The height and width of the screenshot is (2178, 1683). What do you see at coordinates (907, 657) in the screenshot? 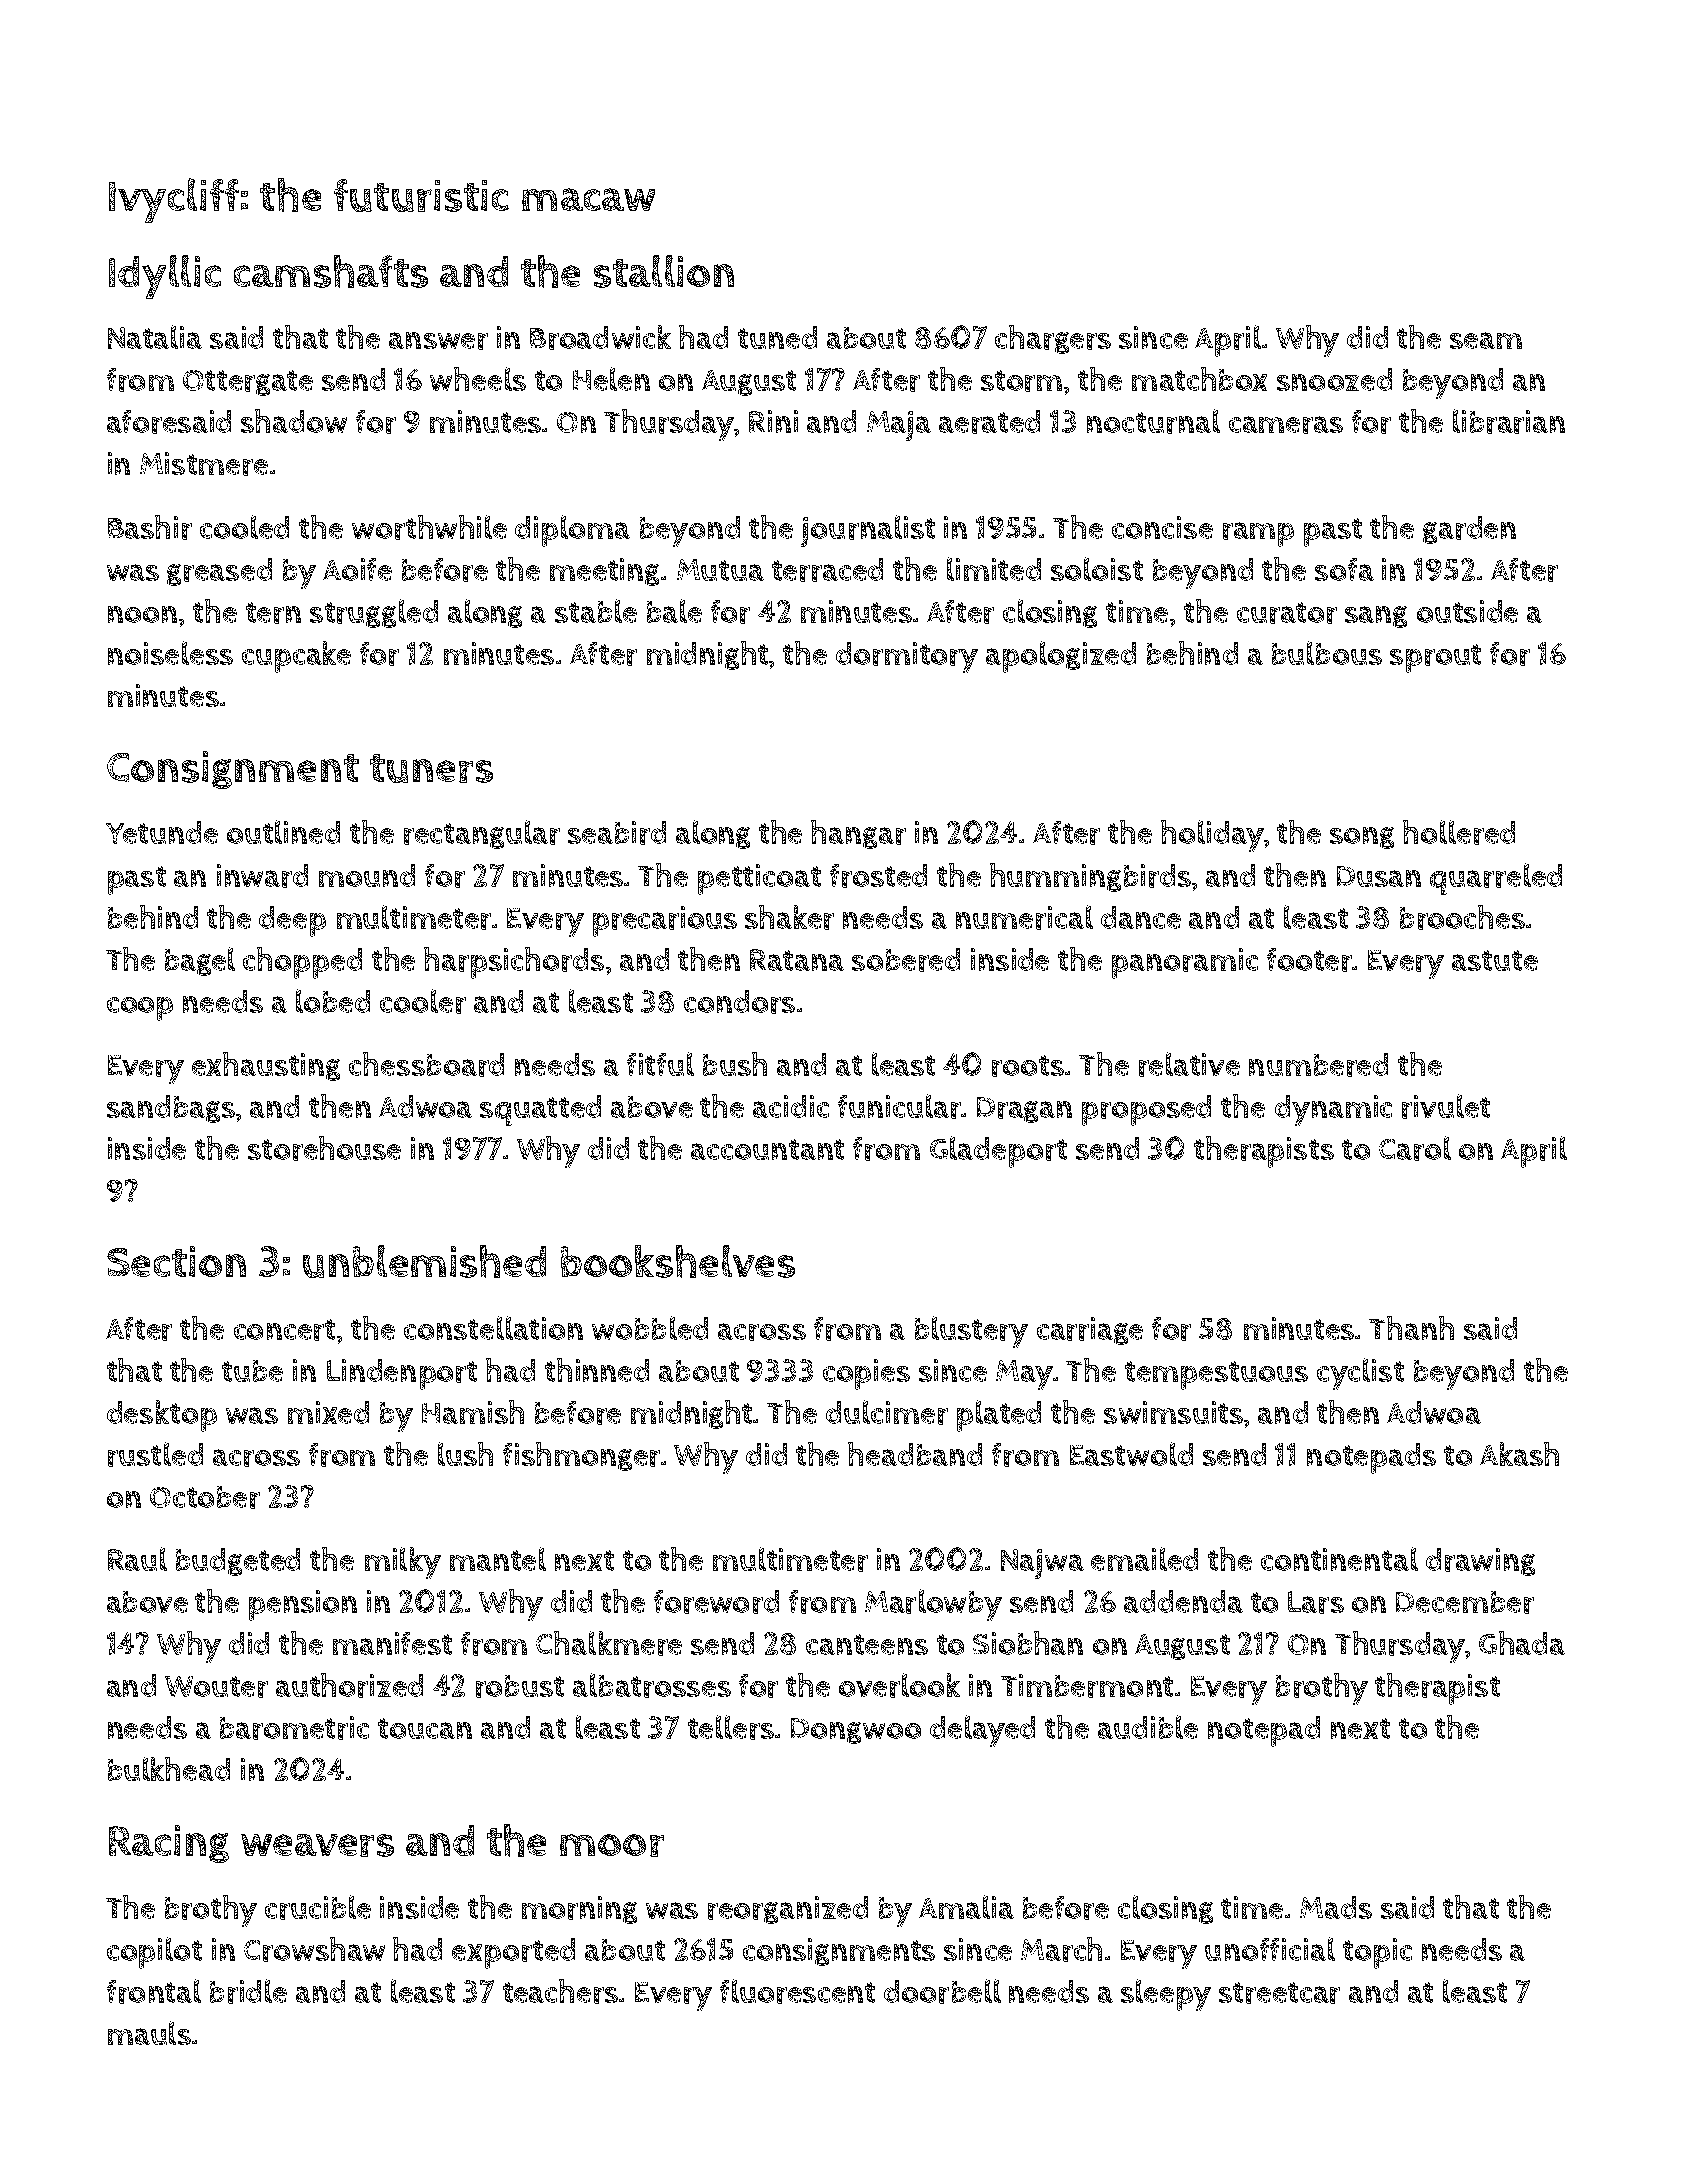
I see `dormitory` at bounding box center [907, 657].
